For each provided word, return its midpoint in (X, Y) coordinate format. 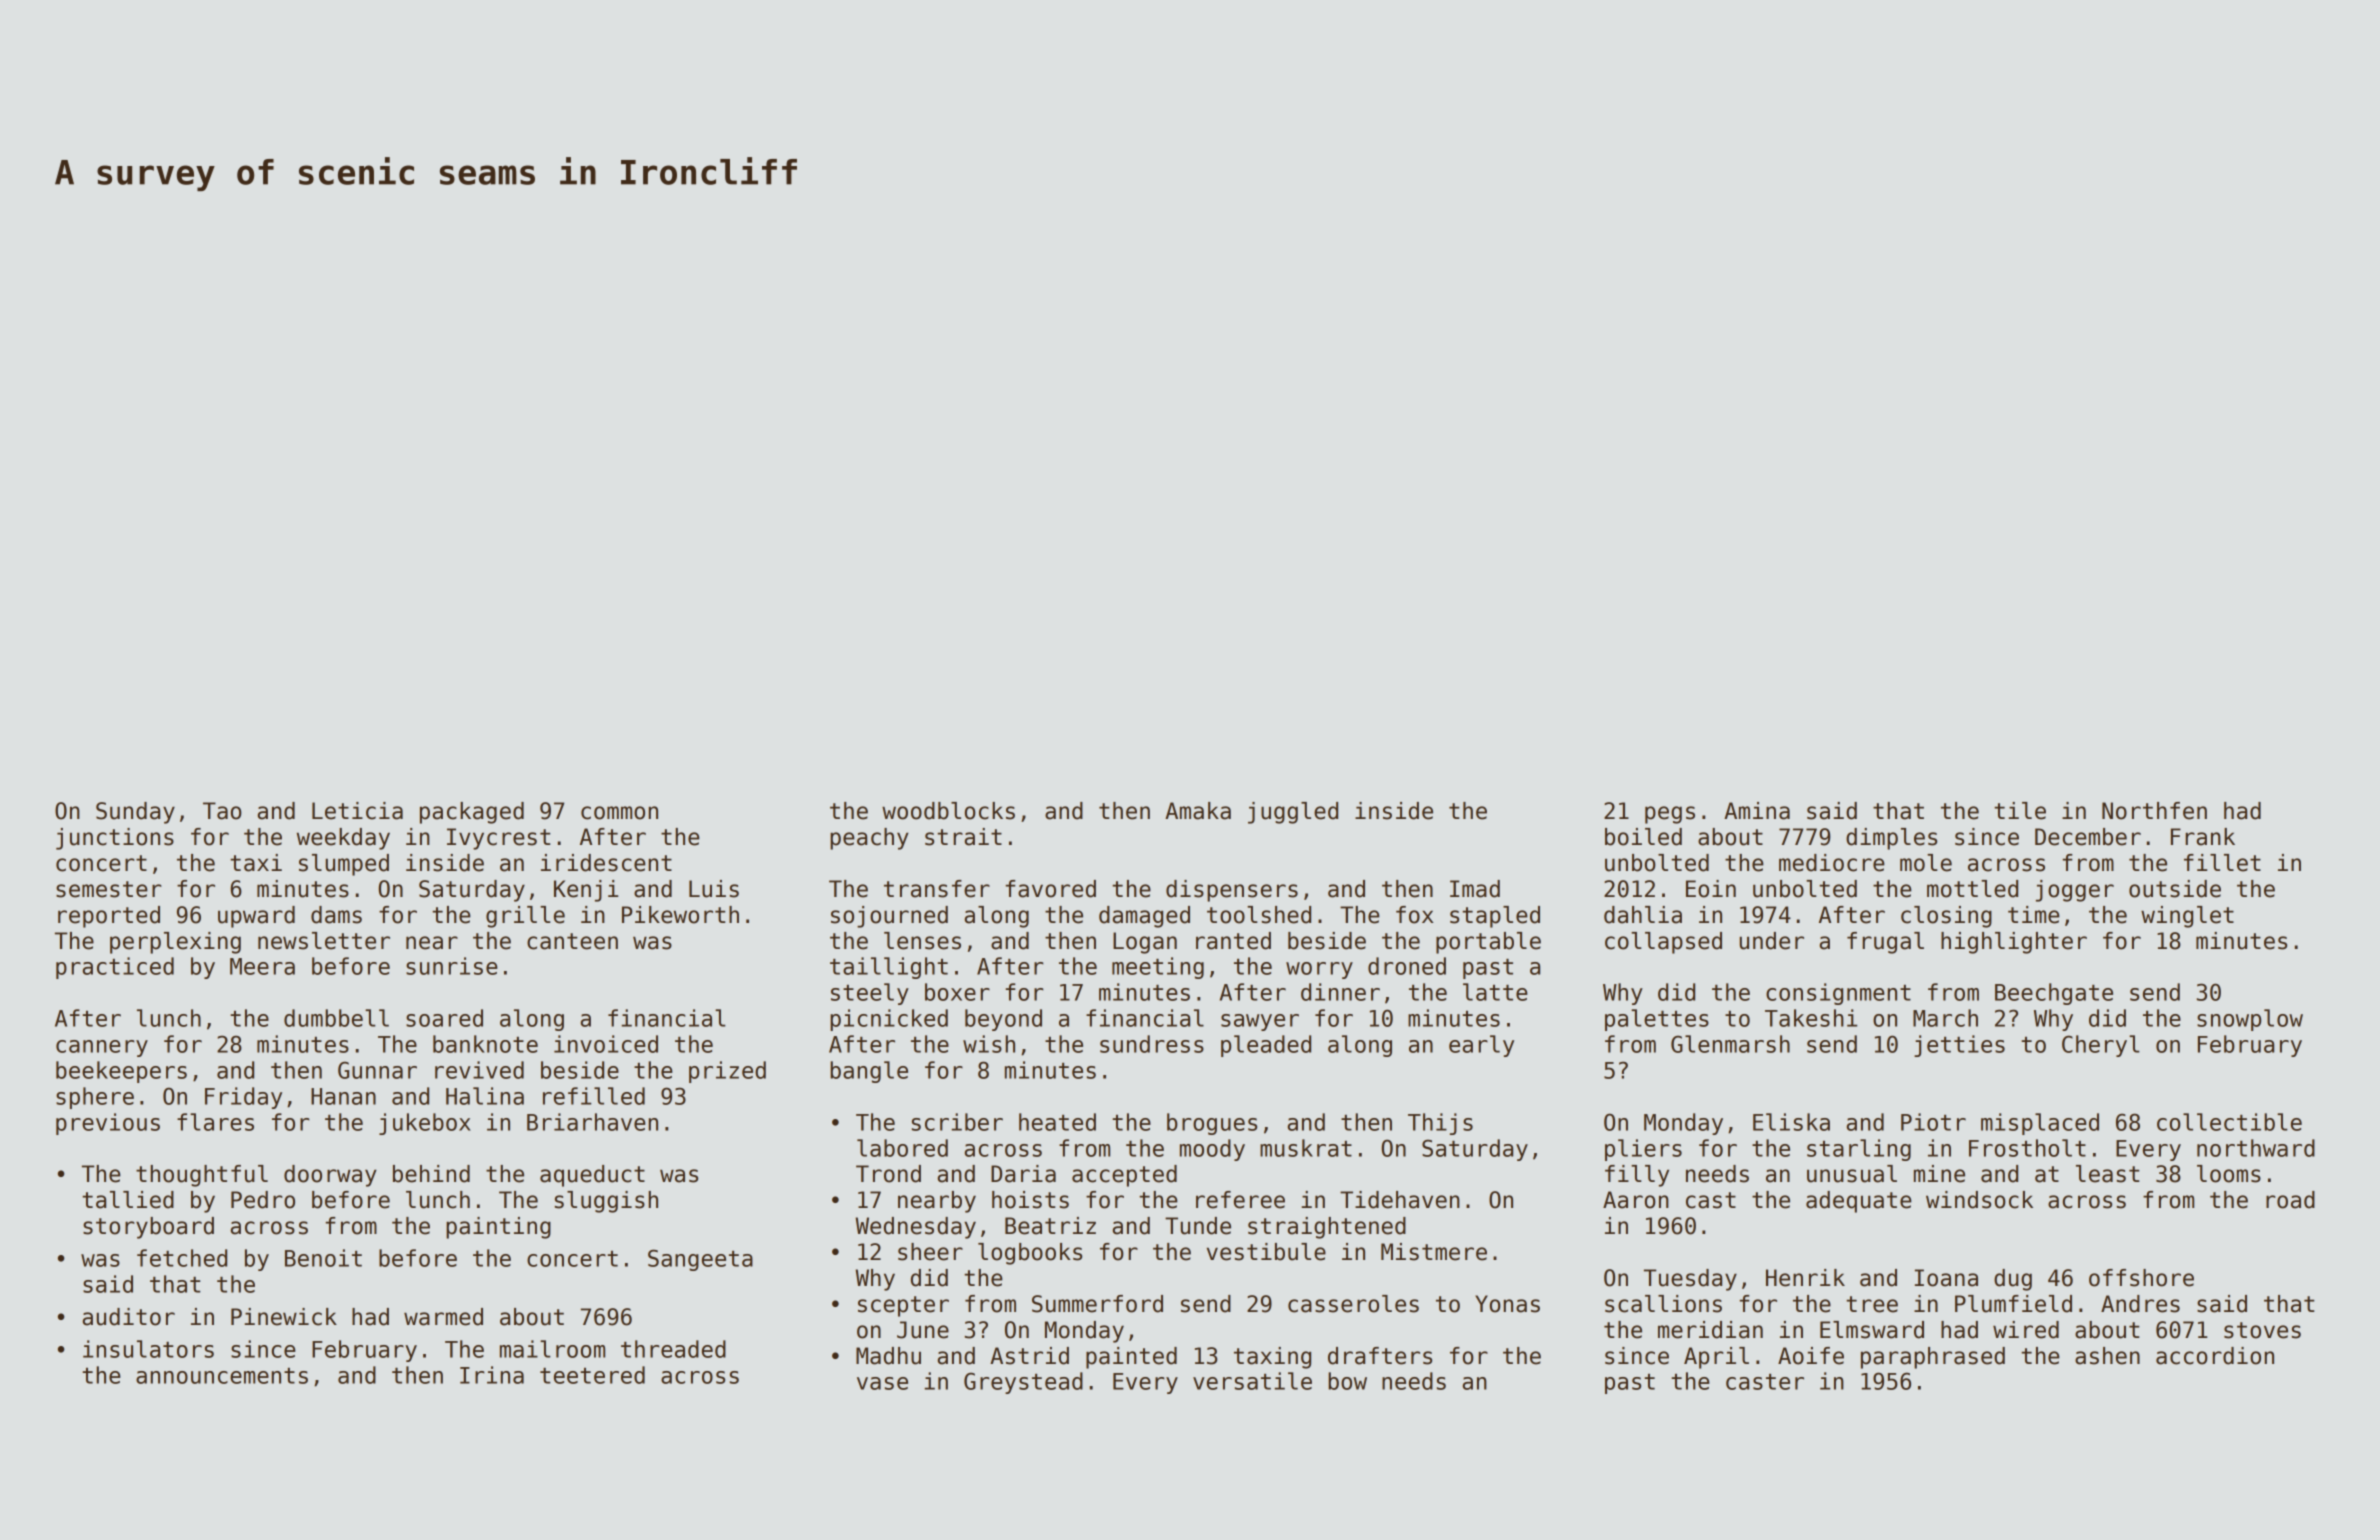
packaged (472, 813)
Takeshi (1811, 1018)
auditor (129, 1317)
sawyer (1260, 1022)
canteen (572, 941)
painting (498, 1228)
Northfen (2154, 811)
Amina (1757, 811)
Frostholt (2027, 1148)
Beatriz (1050, 1226)
